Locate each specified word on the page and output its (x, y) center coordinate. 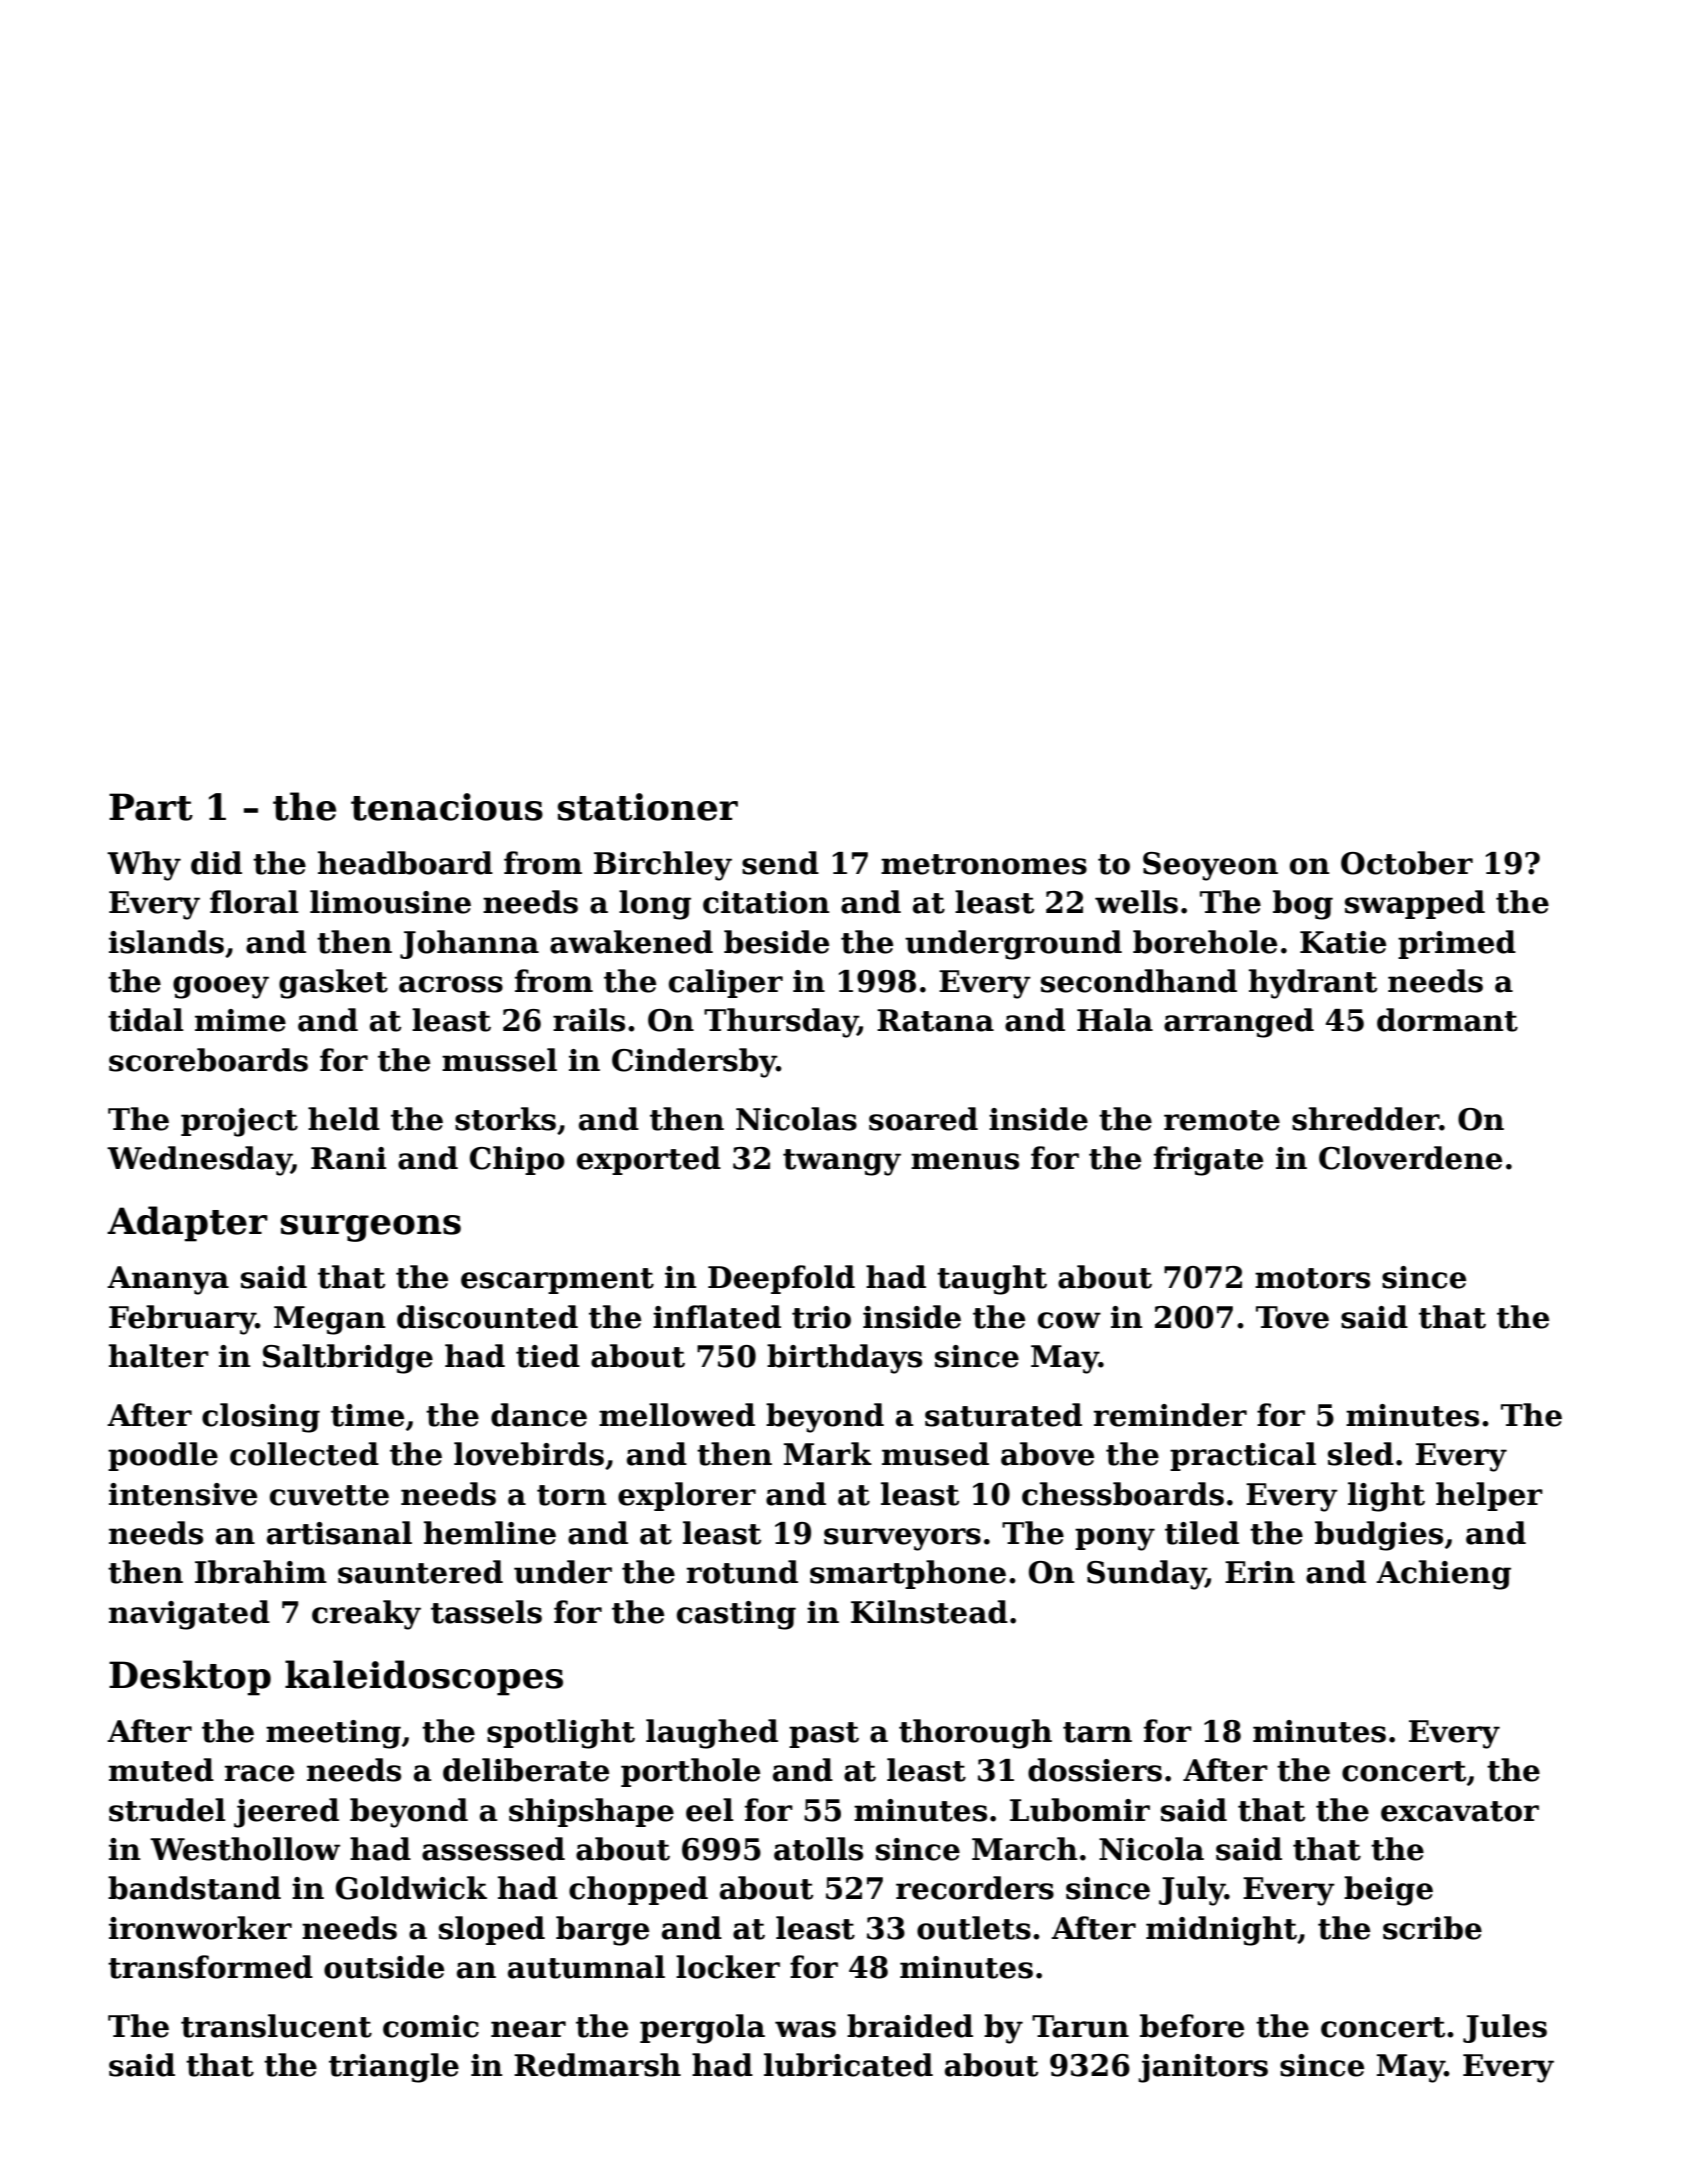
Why (144, 866)
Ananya (168, 1280)
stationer (648, 807)
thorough (975, 1734)
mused (935, 1454)
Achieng (1443, 1575)
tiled (1202, 1533)
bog (1303, 905)
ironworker (200, 1928)
